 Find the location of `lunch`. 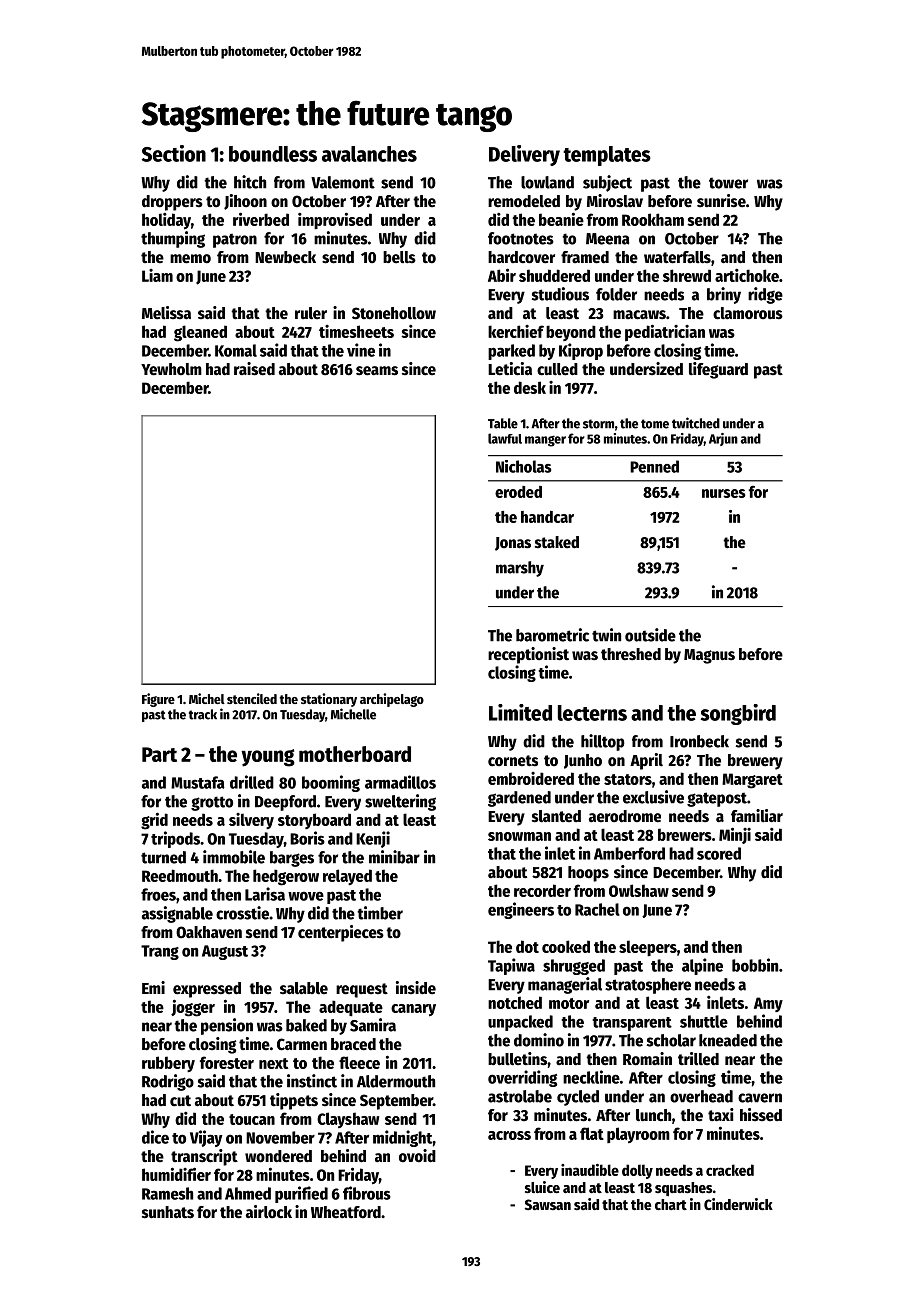

lunch is located at coordinates (653, 1115).
